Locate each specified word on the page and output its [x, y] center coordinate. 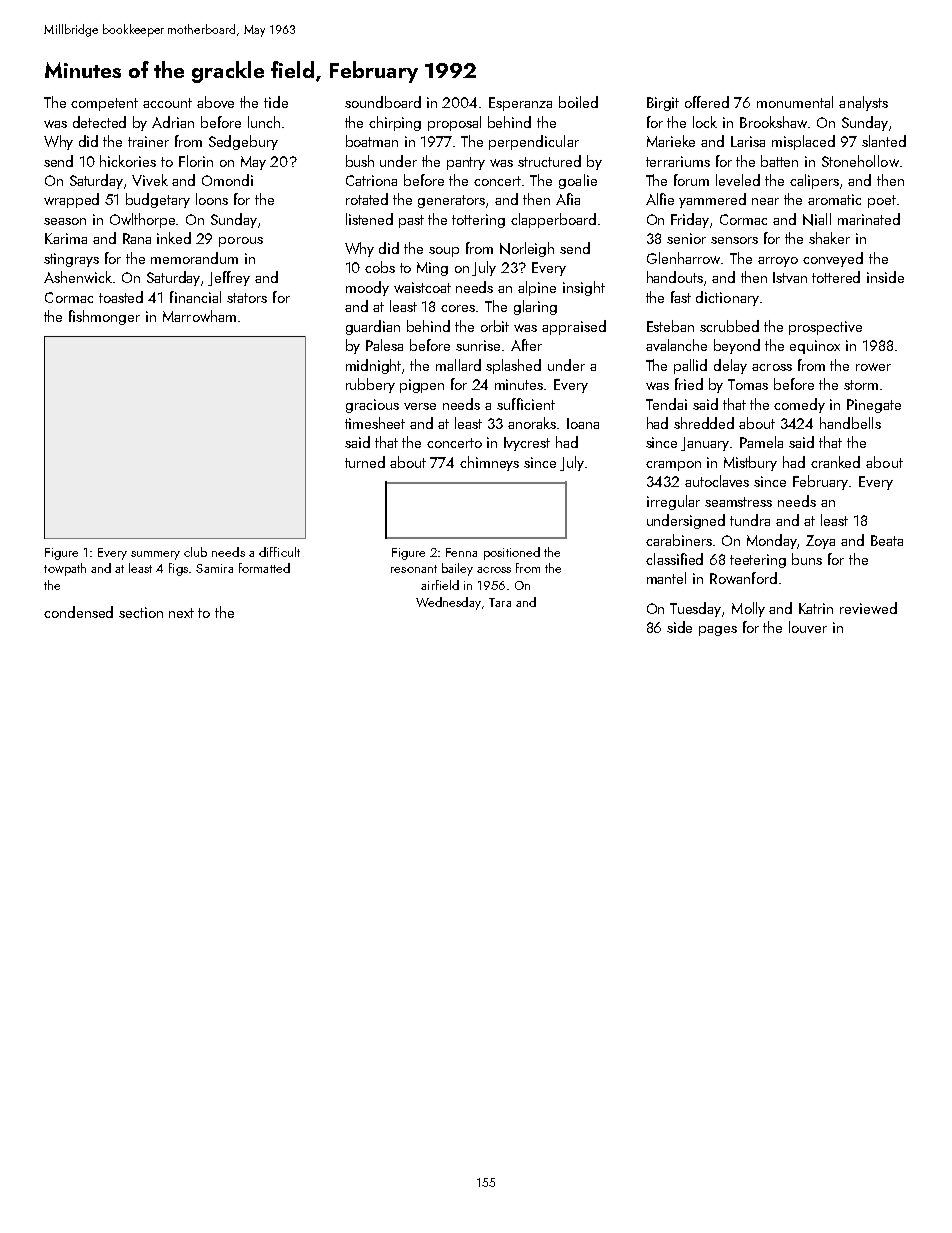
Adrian [173, 122]
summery [155, 555]
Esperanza [520, 104]
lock [705, 122]
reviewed [868, 608]
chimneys [489, 463]
